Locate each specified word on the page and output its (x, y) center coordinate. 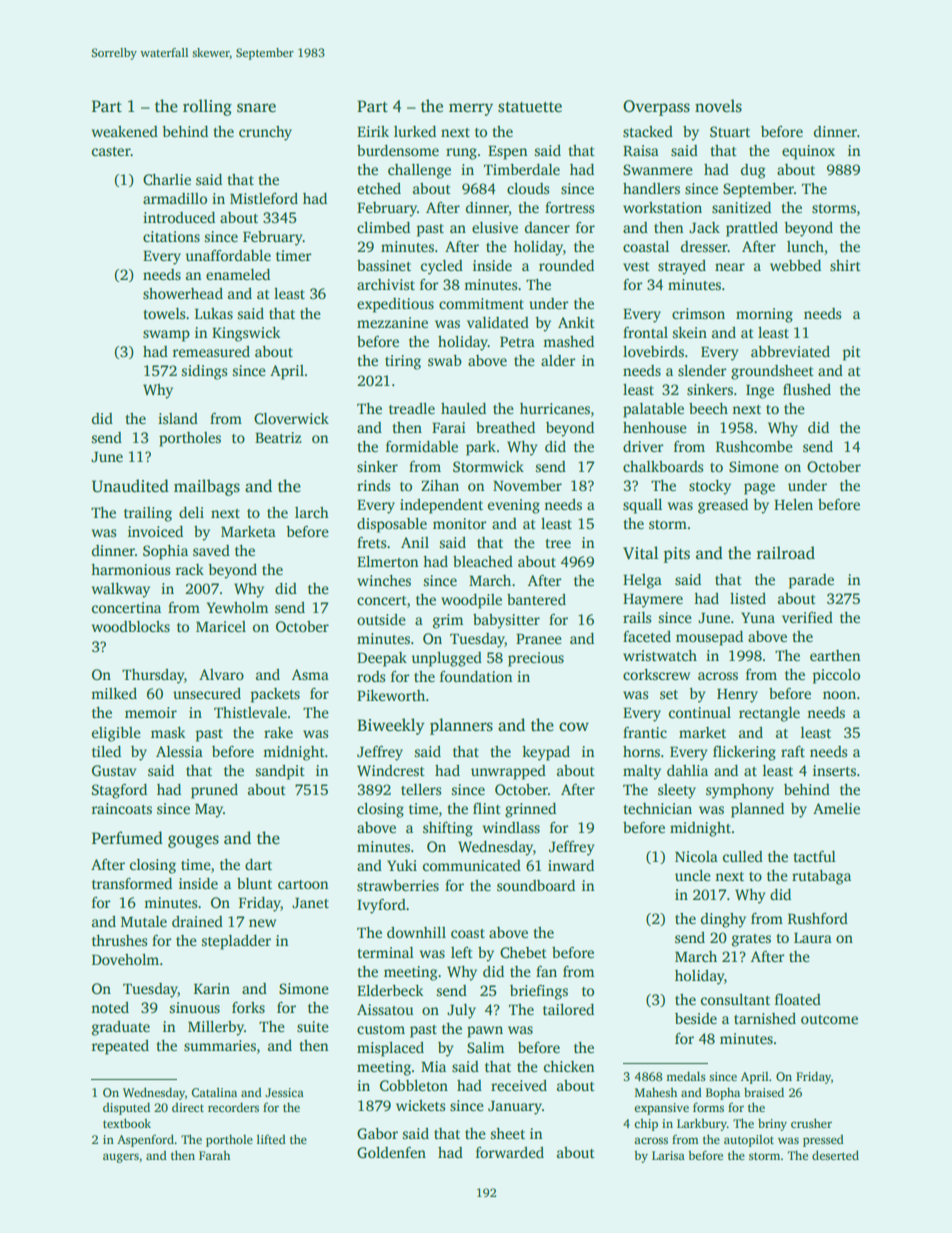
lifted (271, 1139)
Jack (704, 227)
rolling (207, 107)
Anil (415, 542)
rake (278, 732)
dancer (547, 227)
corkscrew (656, 674)
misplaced (390, 1049)
